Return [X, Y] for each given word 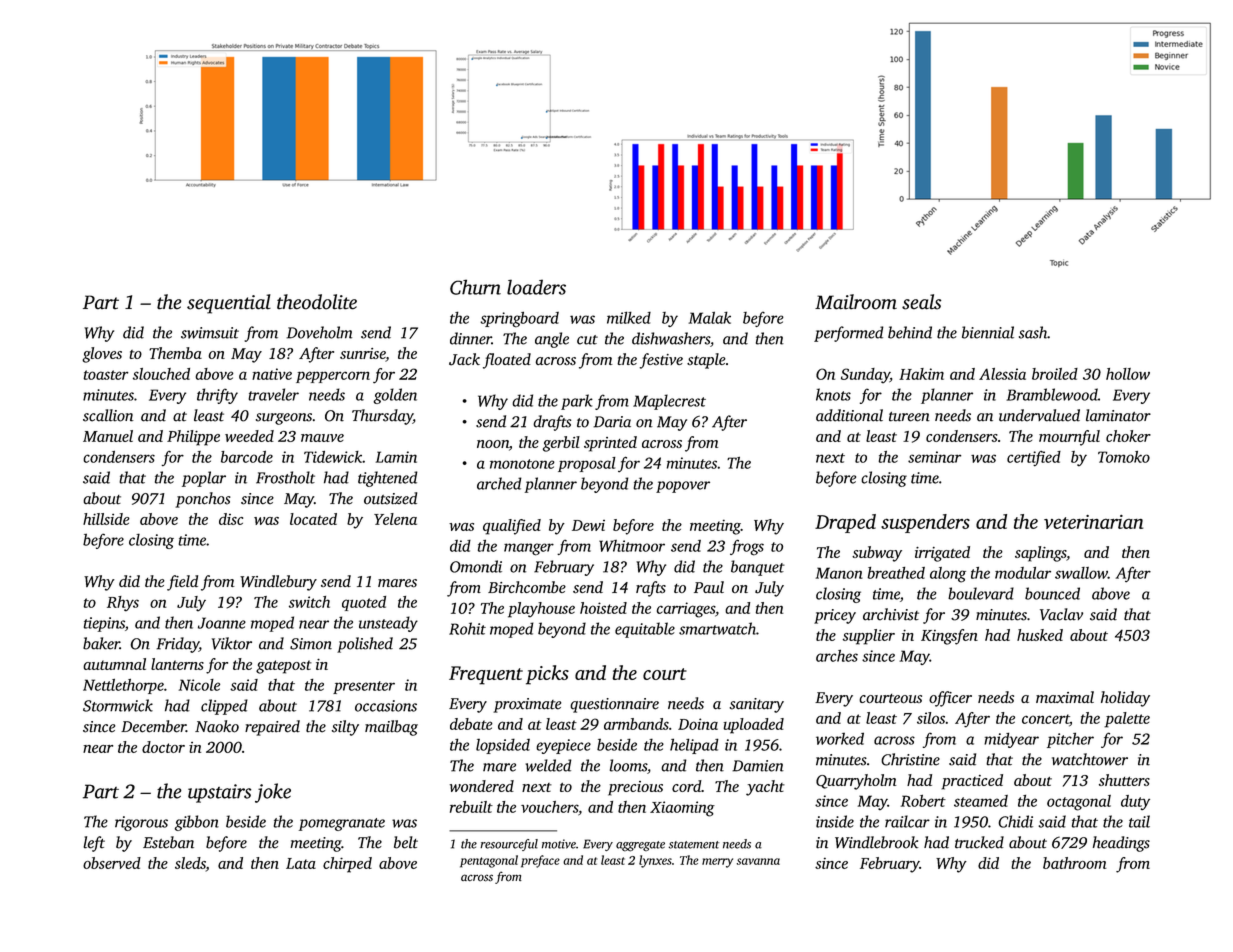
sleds [190, 863]
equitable [645, 630]
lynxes [655, 861]
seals [921, 302]
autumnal [114, 664]
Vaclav [1061, 614]
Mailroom [856, 302]
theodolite [317, 302]
